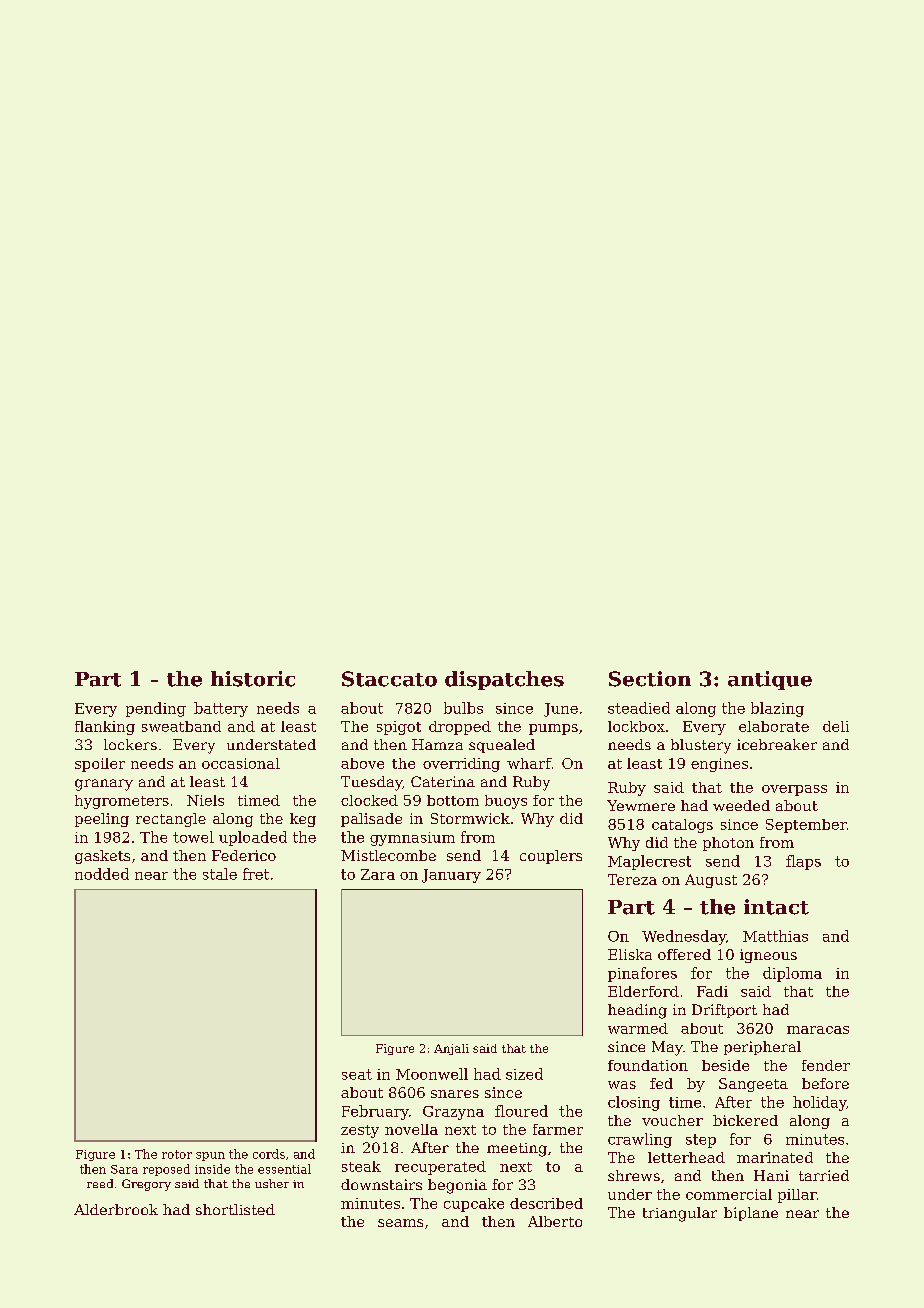 The width and height of the screenshot is (924, 1308). What do you see at coordinates (124, 1169) in the screenshot?
I see `Sara` at bounding box center [124, 1169].
